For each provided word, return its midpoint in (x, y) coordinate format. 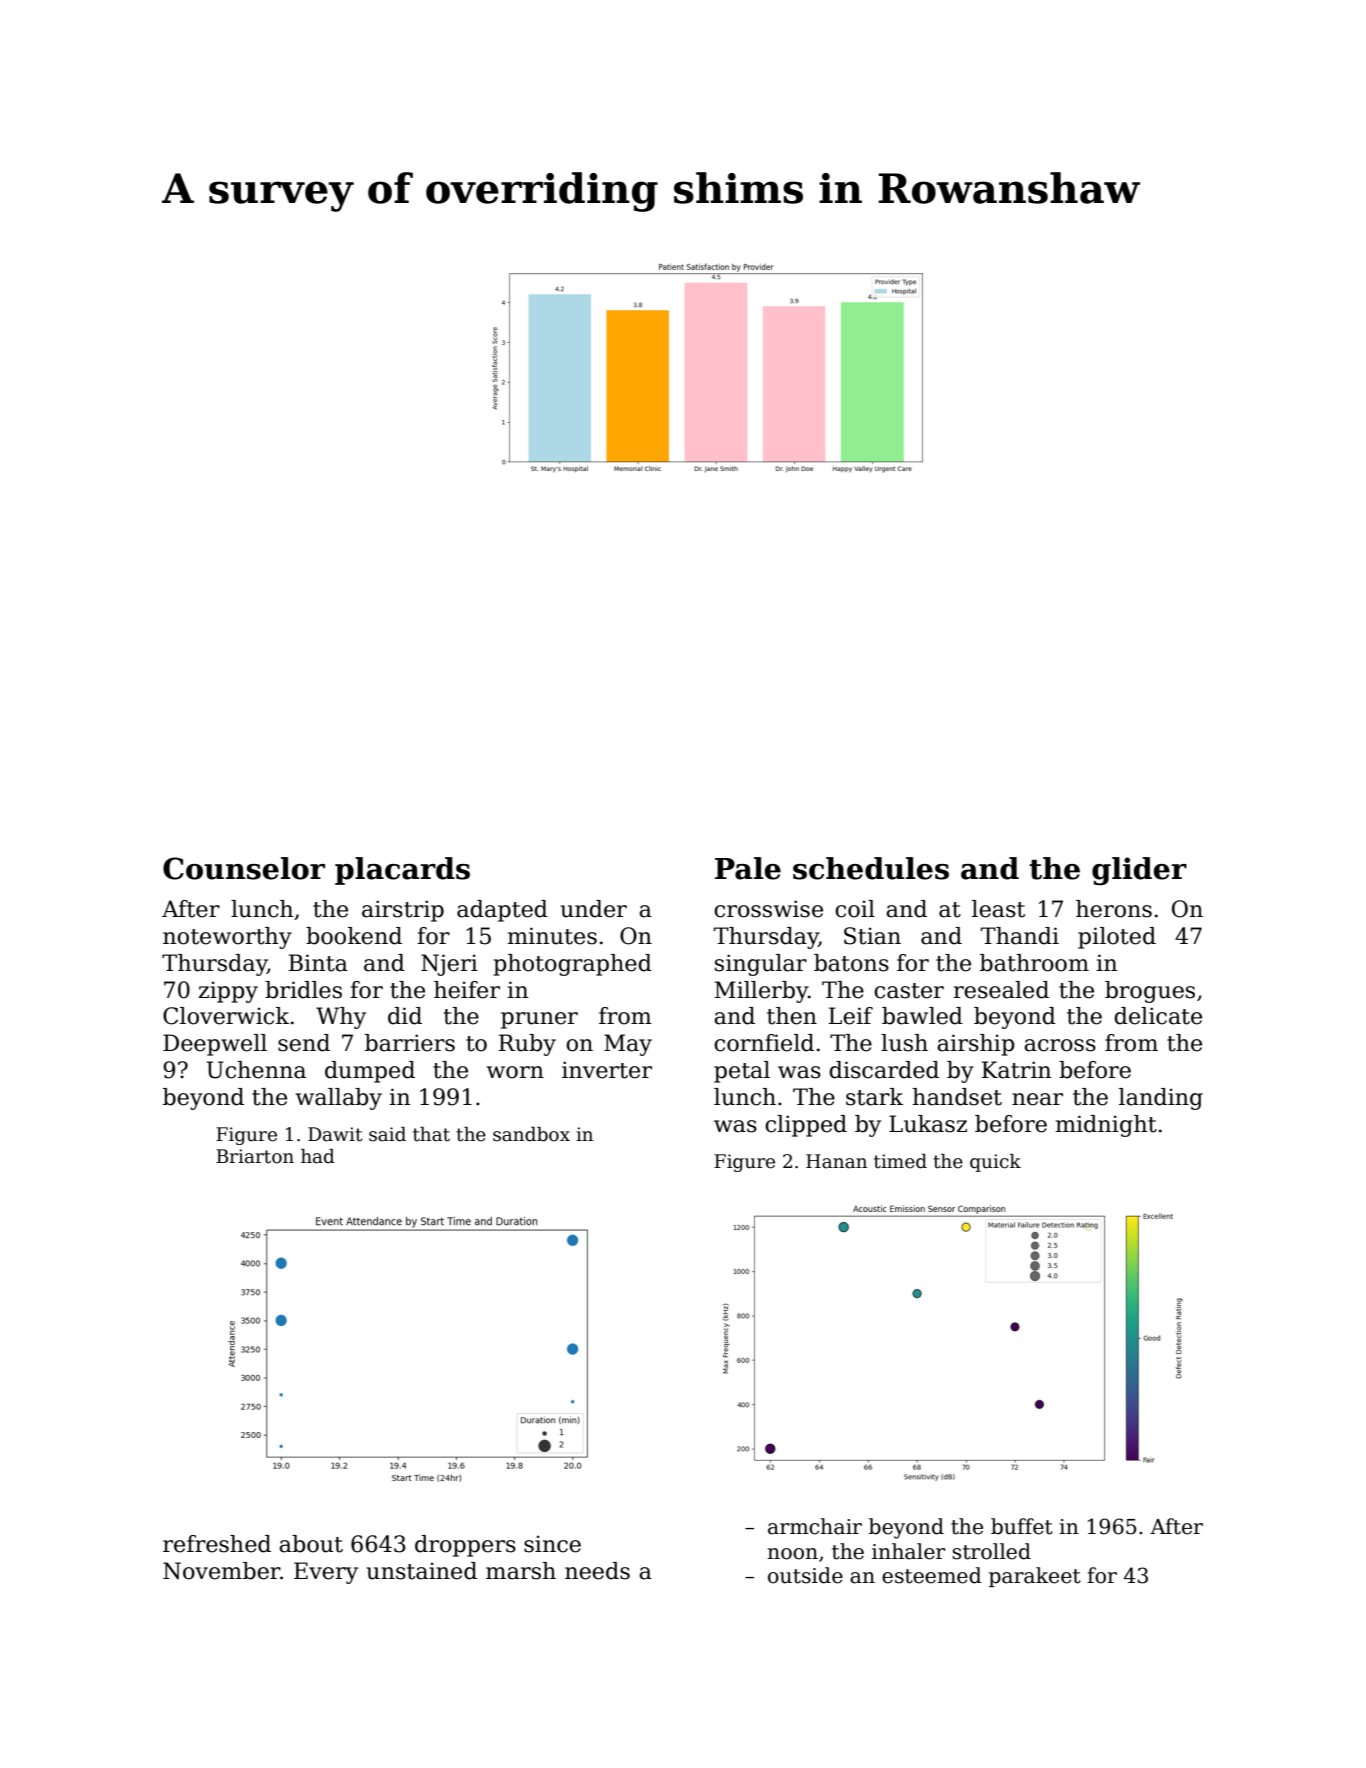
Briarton (255, 1156)
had (318, 1156)
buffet (1022, 1526)
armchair (815, 1526)
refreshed (217, 1544)
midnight (1106, 1126)
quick (995, 1163)
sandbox (531, 1134)
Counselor (244, 868)
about (311, 1544)
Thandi (1020, 936)
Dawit (335, 1134)
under (594, 909)
